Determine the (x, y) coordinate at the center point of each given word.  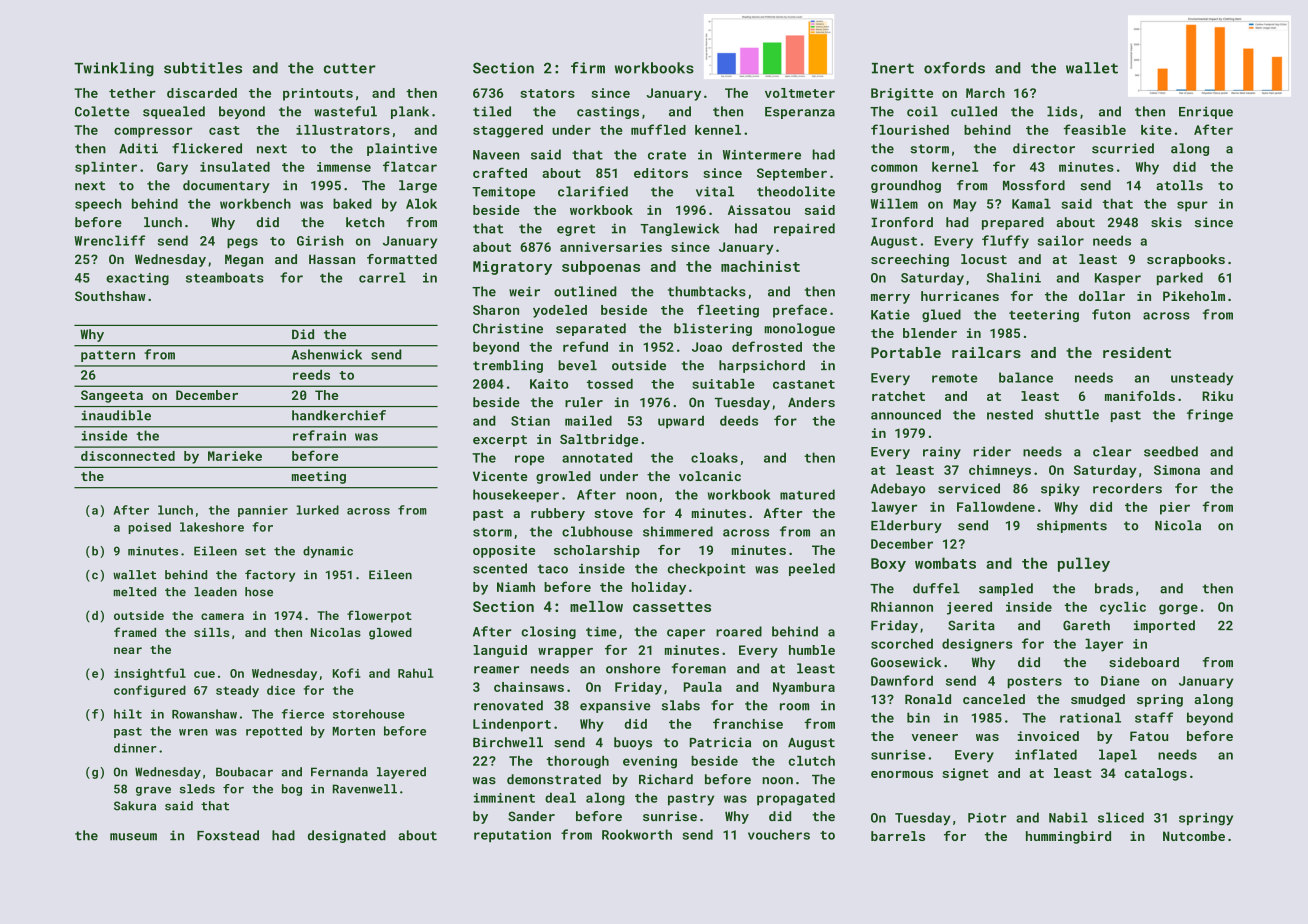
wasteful (345, 111)
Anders (811, 402)
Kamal (1031, 203)
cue (204, 674)
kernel (955, 167)
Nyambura (804, 688)
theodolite (796, 191)
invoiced (1048, 736)
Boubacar (244, 772)
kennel (718, 130)
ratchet (898, 396)
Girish (320, 240)
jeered (969, 608)
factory (270, 576)
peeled (812, 569)
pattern (108, 356)
